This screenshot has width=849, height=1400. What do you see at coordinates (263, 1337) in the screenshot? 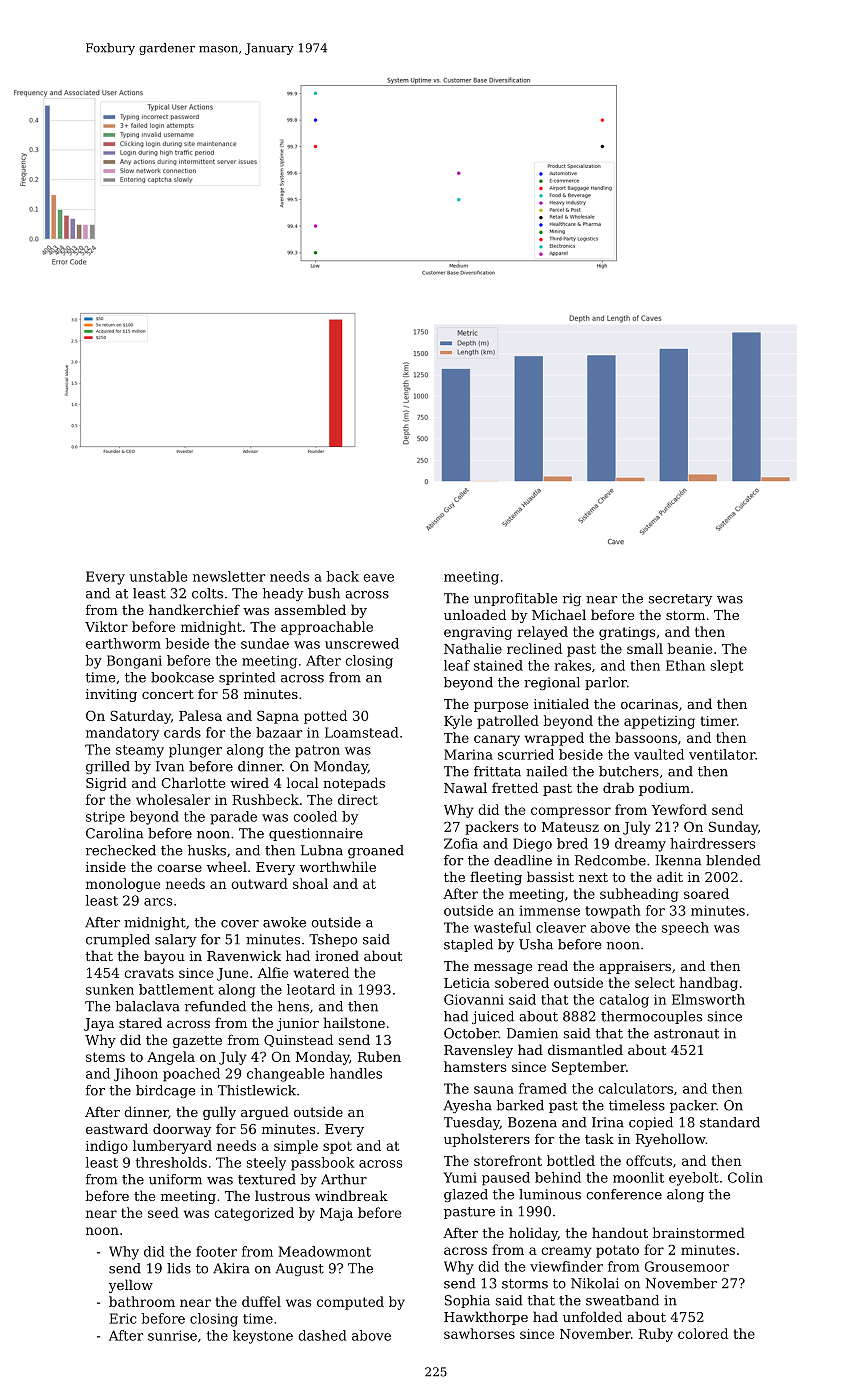
I see `keystone` at bounding box center [263, 1337].
